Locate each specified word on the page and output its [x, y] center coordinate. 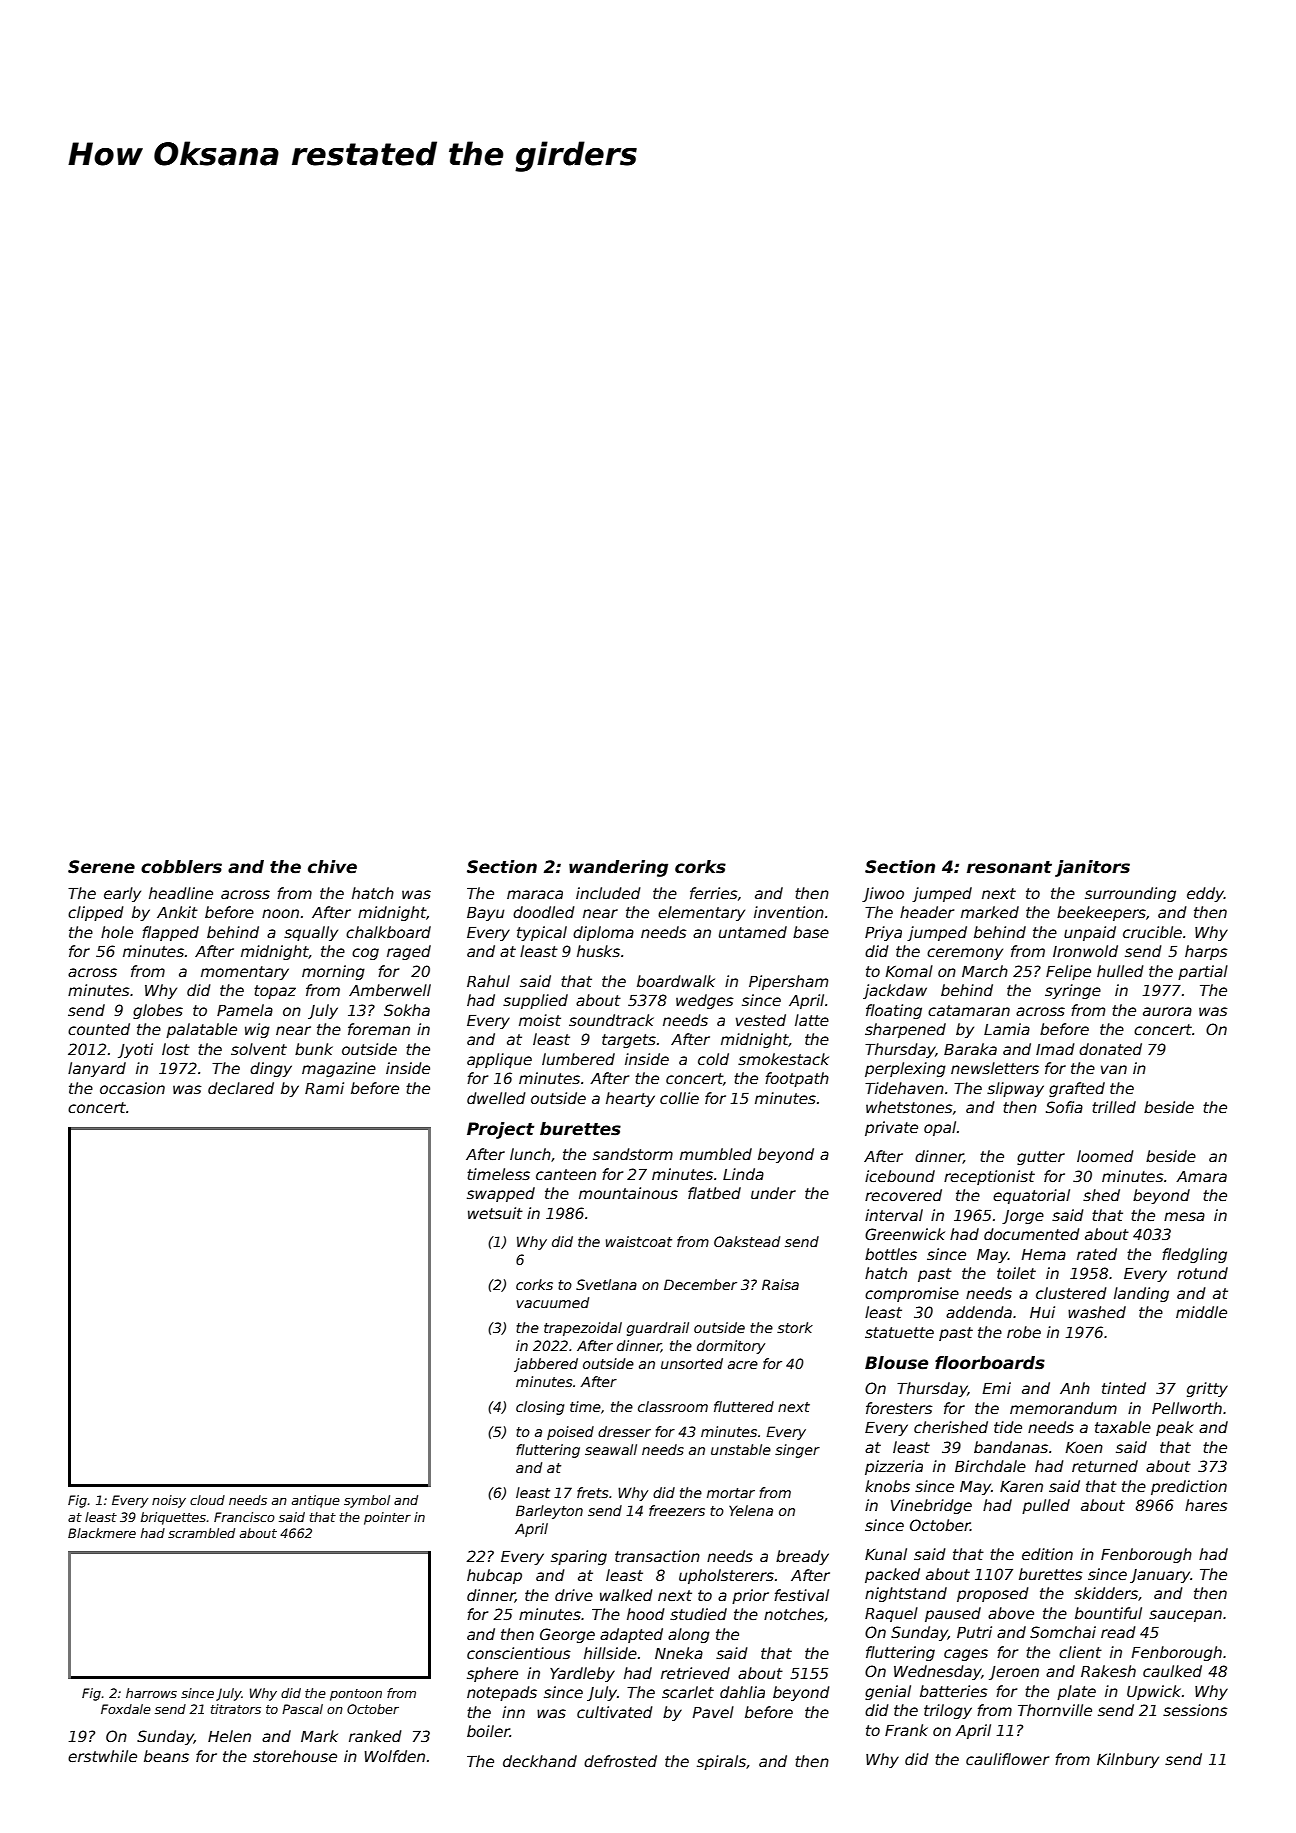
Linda [743, 1174]
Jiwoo [883, 894]
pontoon [356, 1695]
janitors [1092, 868]
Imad [1055, 1049]
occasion [132, 1088]
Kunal [886, 1554]
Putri [974, 1632]
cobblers [181, 867]
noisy [169, 1501]
